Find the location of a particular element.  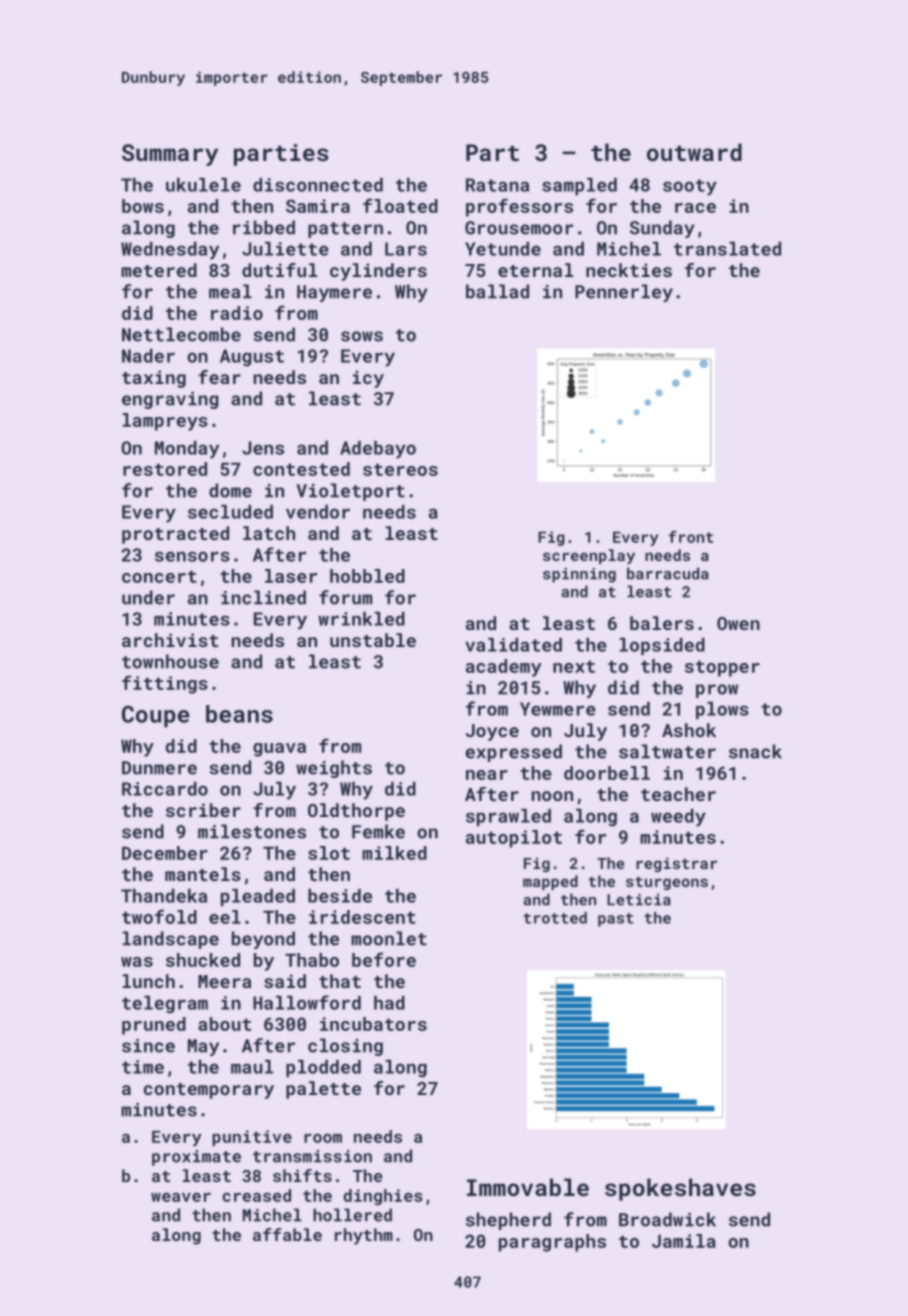

professors is located at coordinates (519, 207).
